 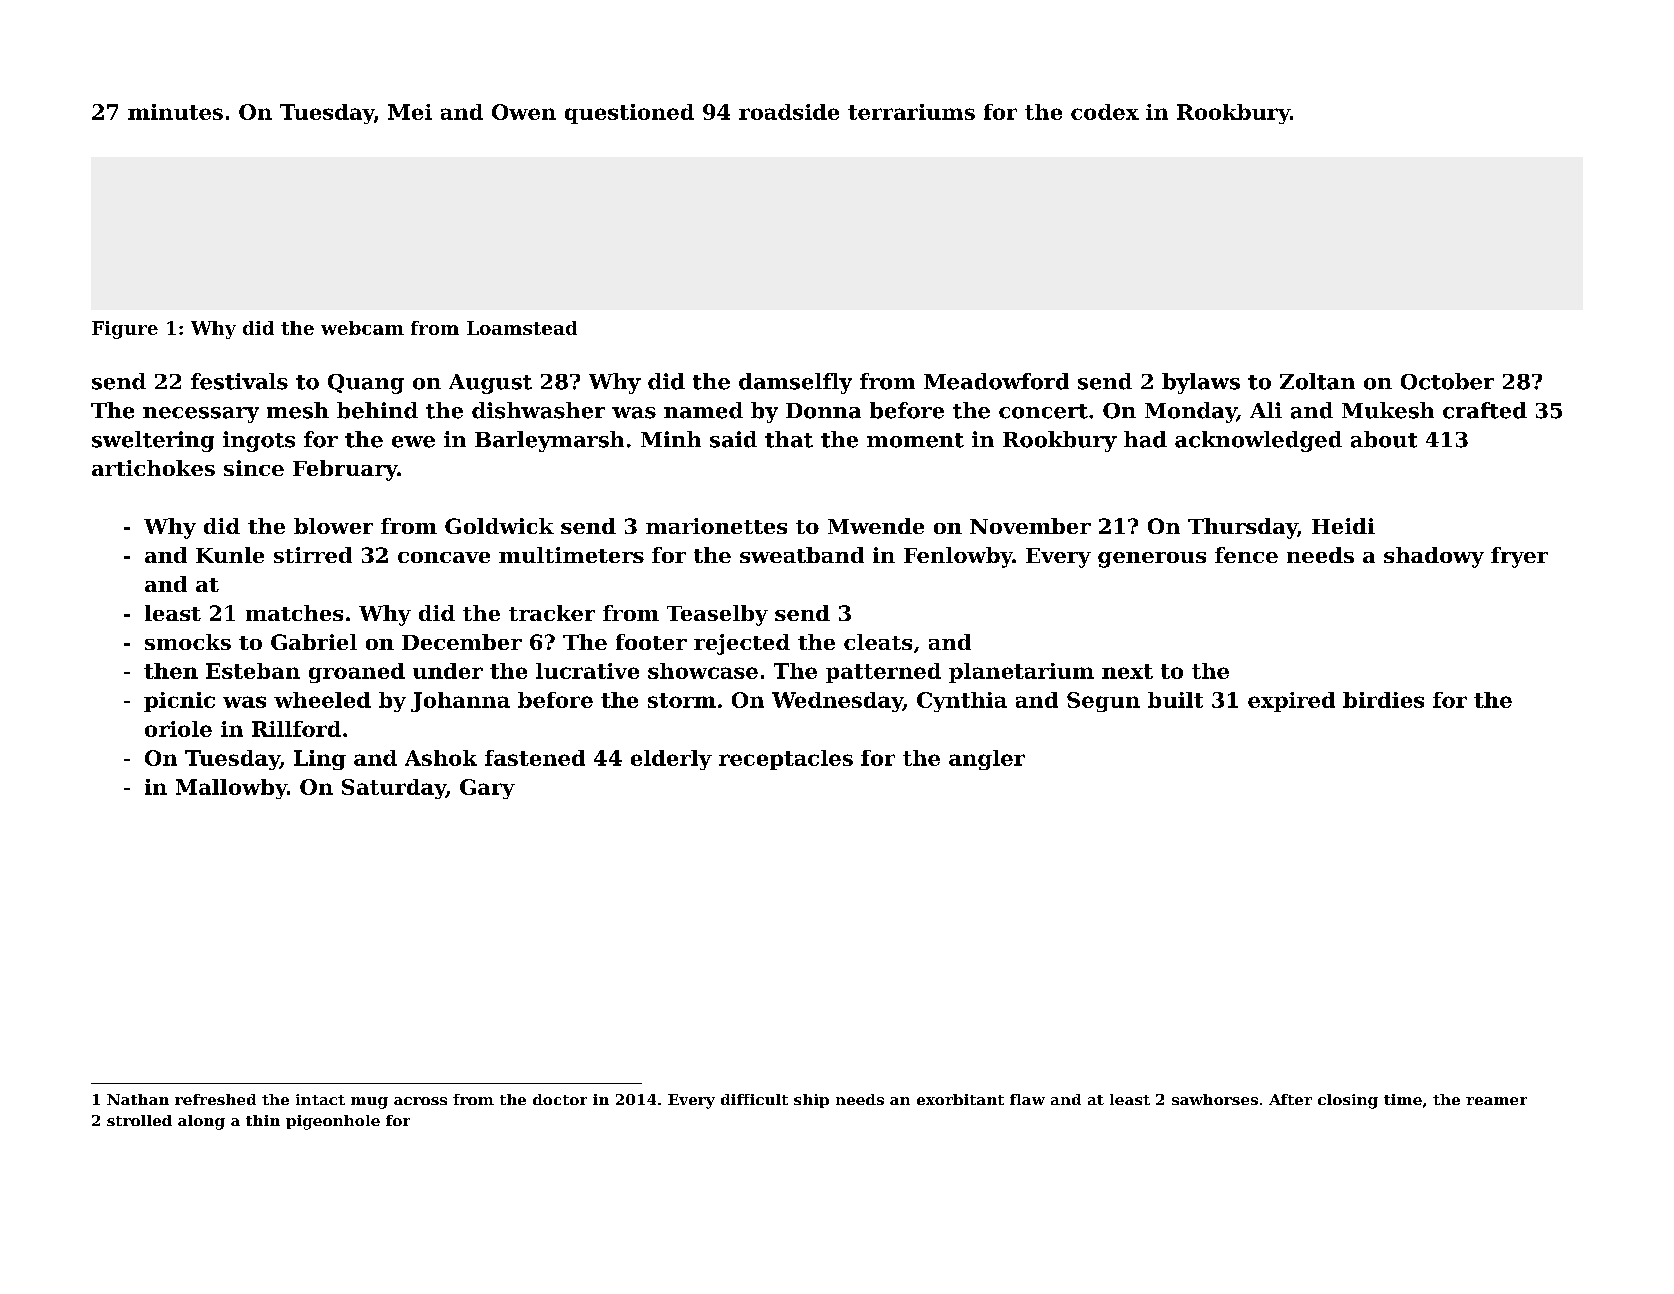 What do you see at coordinates (960, 1099) in the screenshot?
I see `exorbitant` at bounding box center [960, 1099].
